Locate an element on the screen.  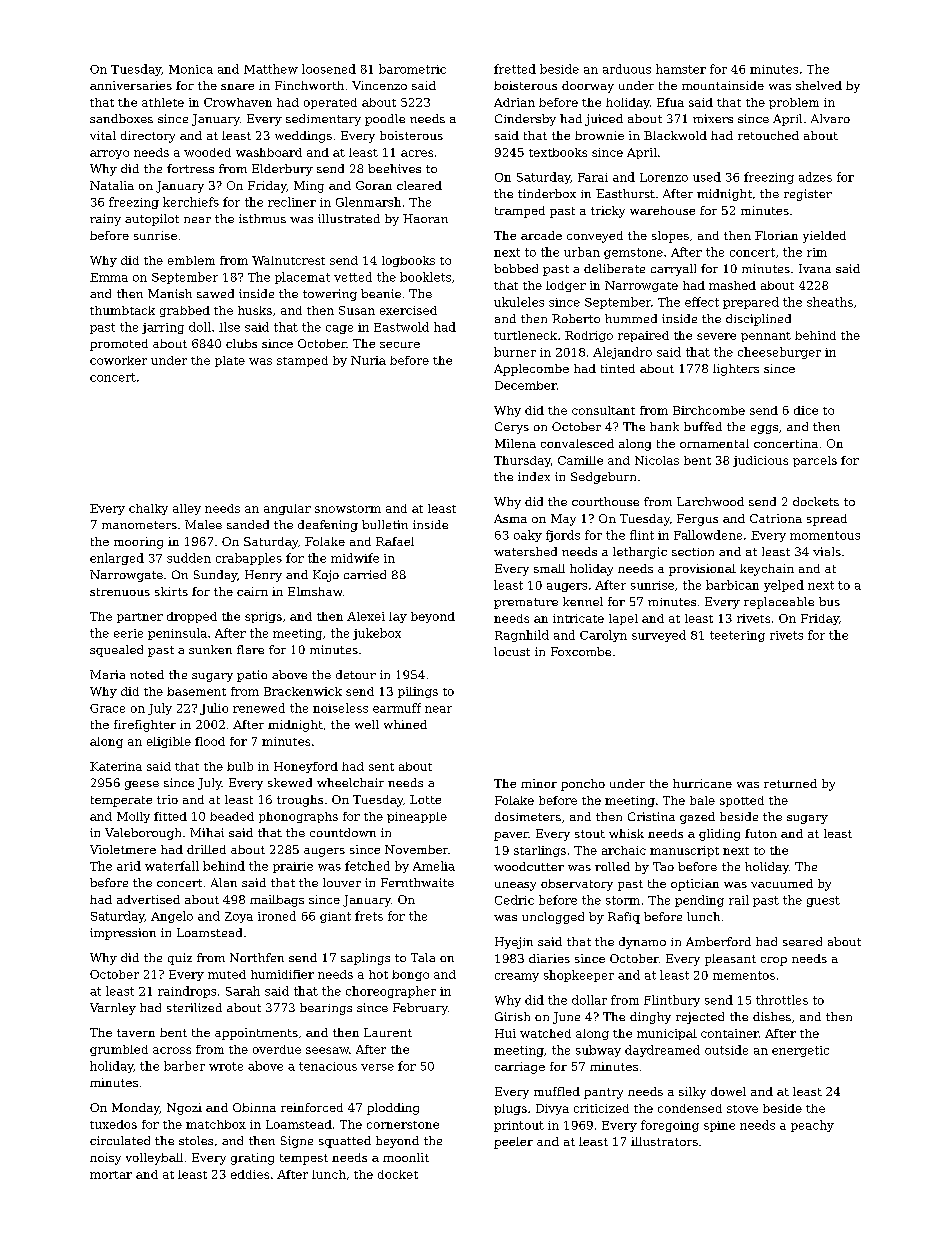
jukebox is located at coordinates (377, 634).
